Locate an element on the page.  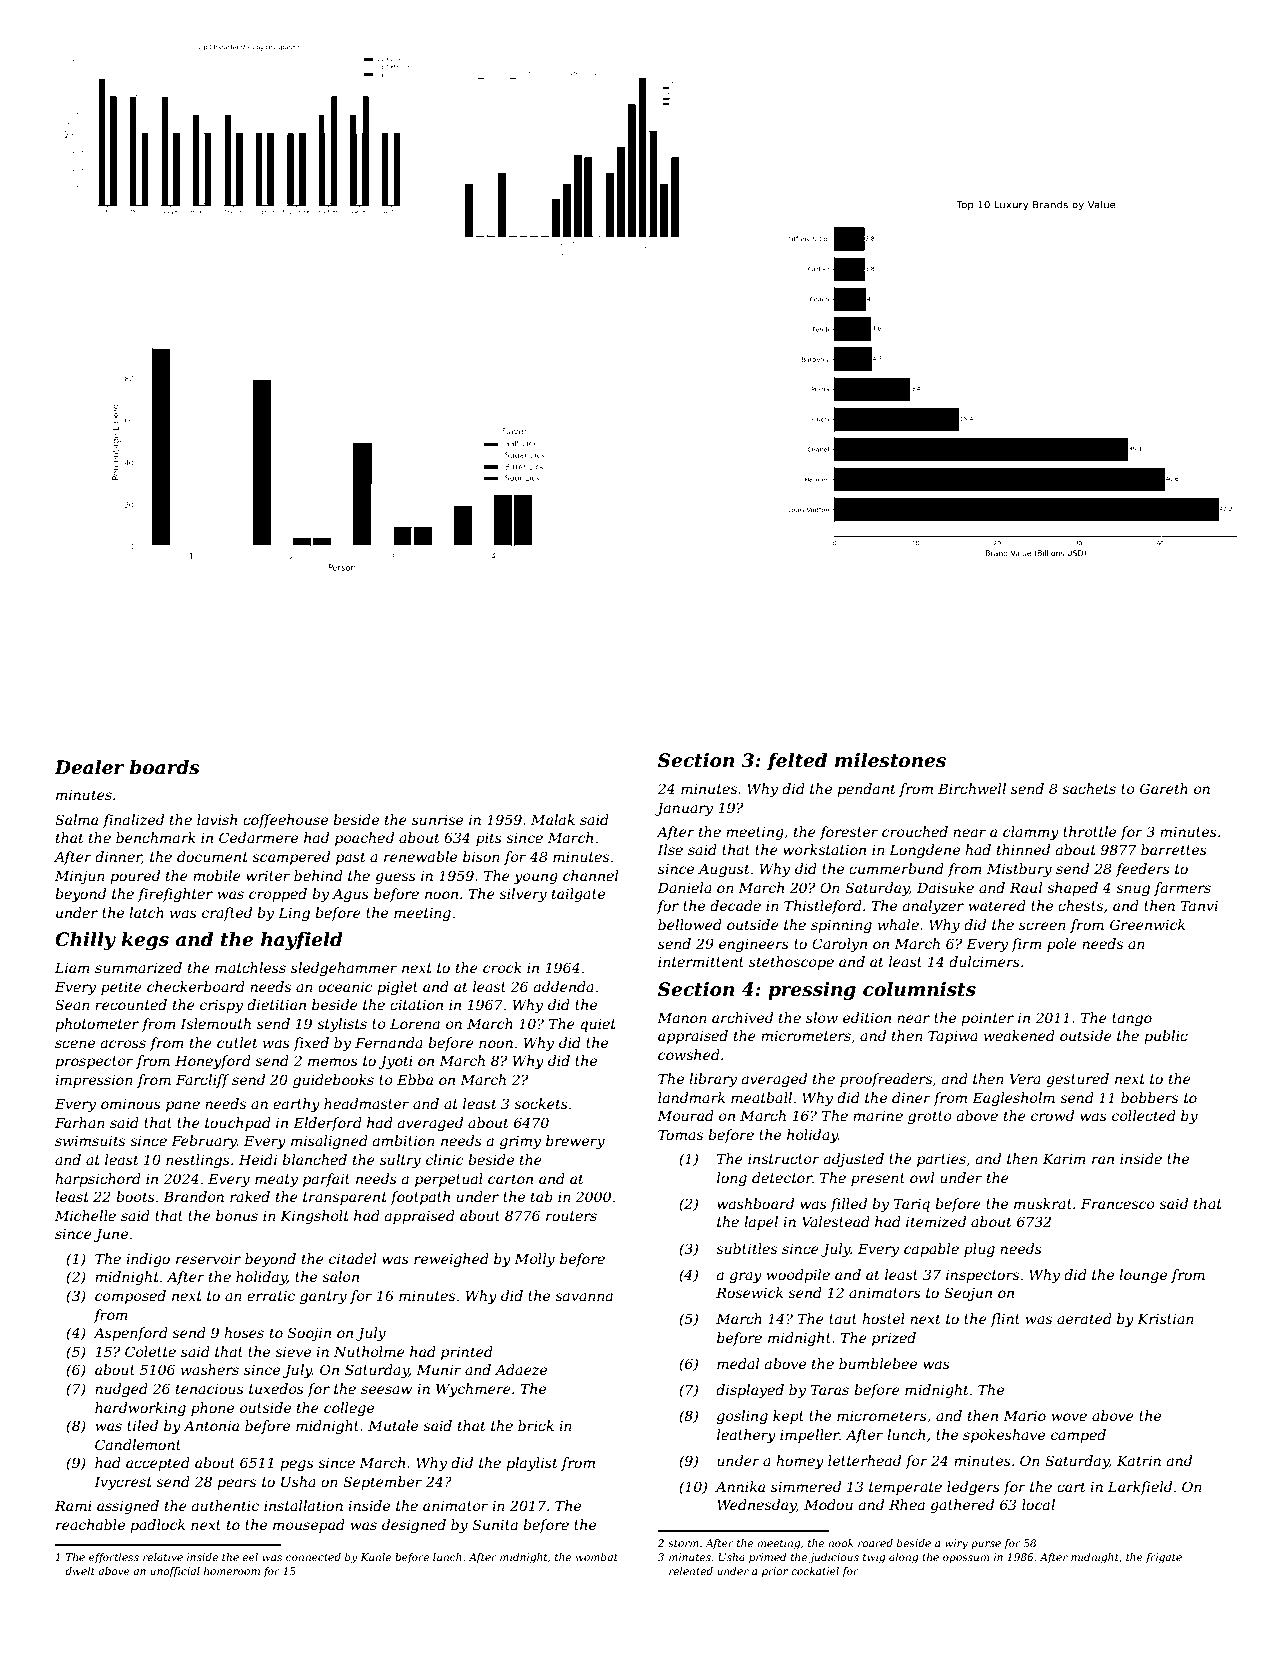
instructor is located at coordinates (784, 1159).
